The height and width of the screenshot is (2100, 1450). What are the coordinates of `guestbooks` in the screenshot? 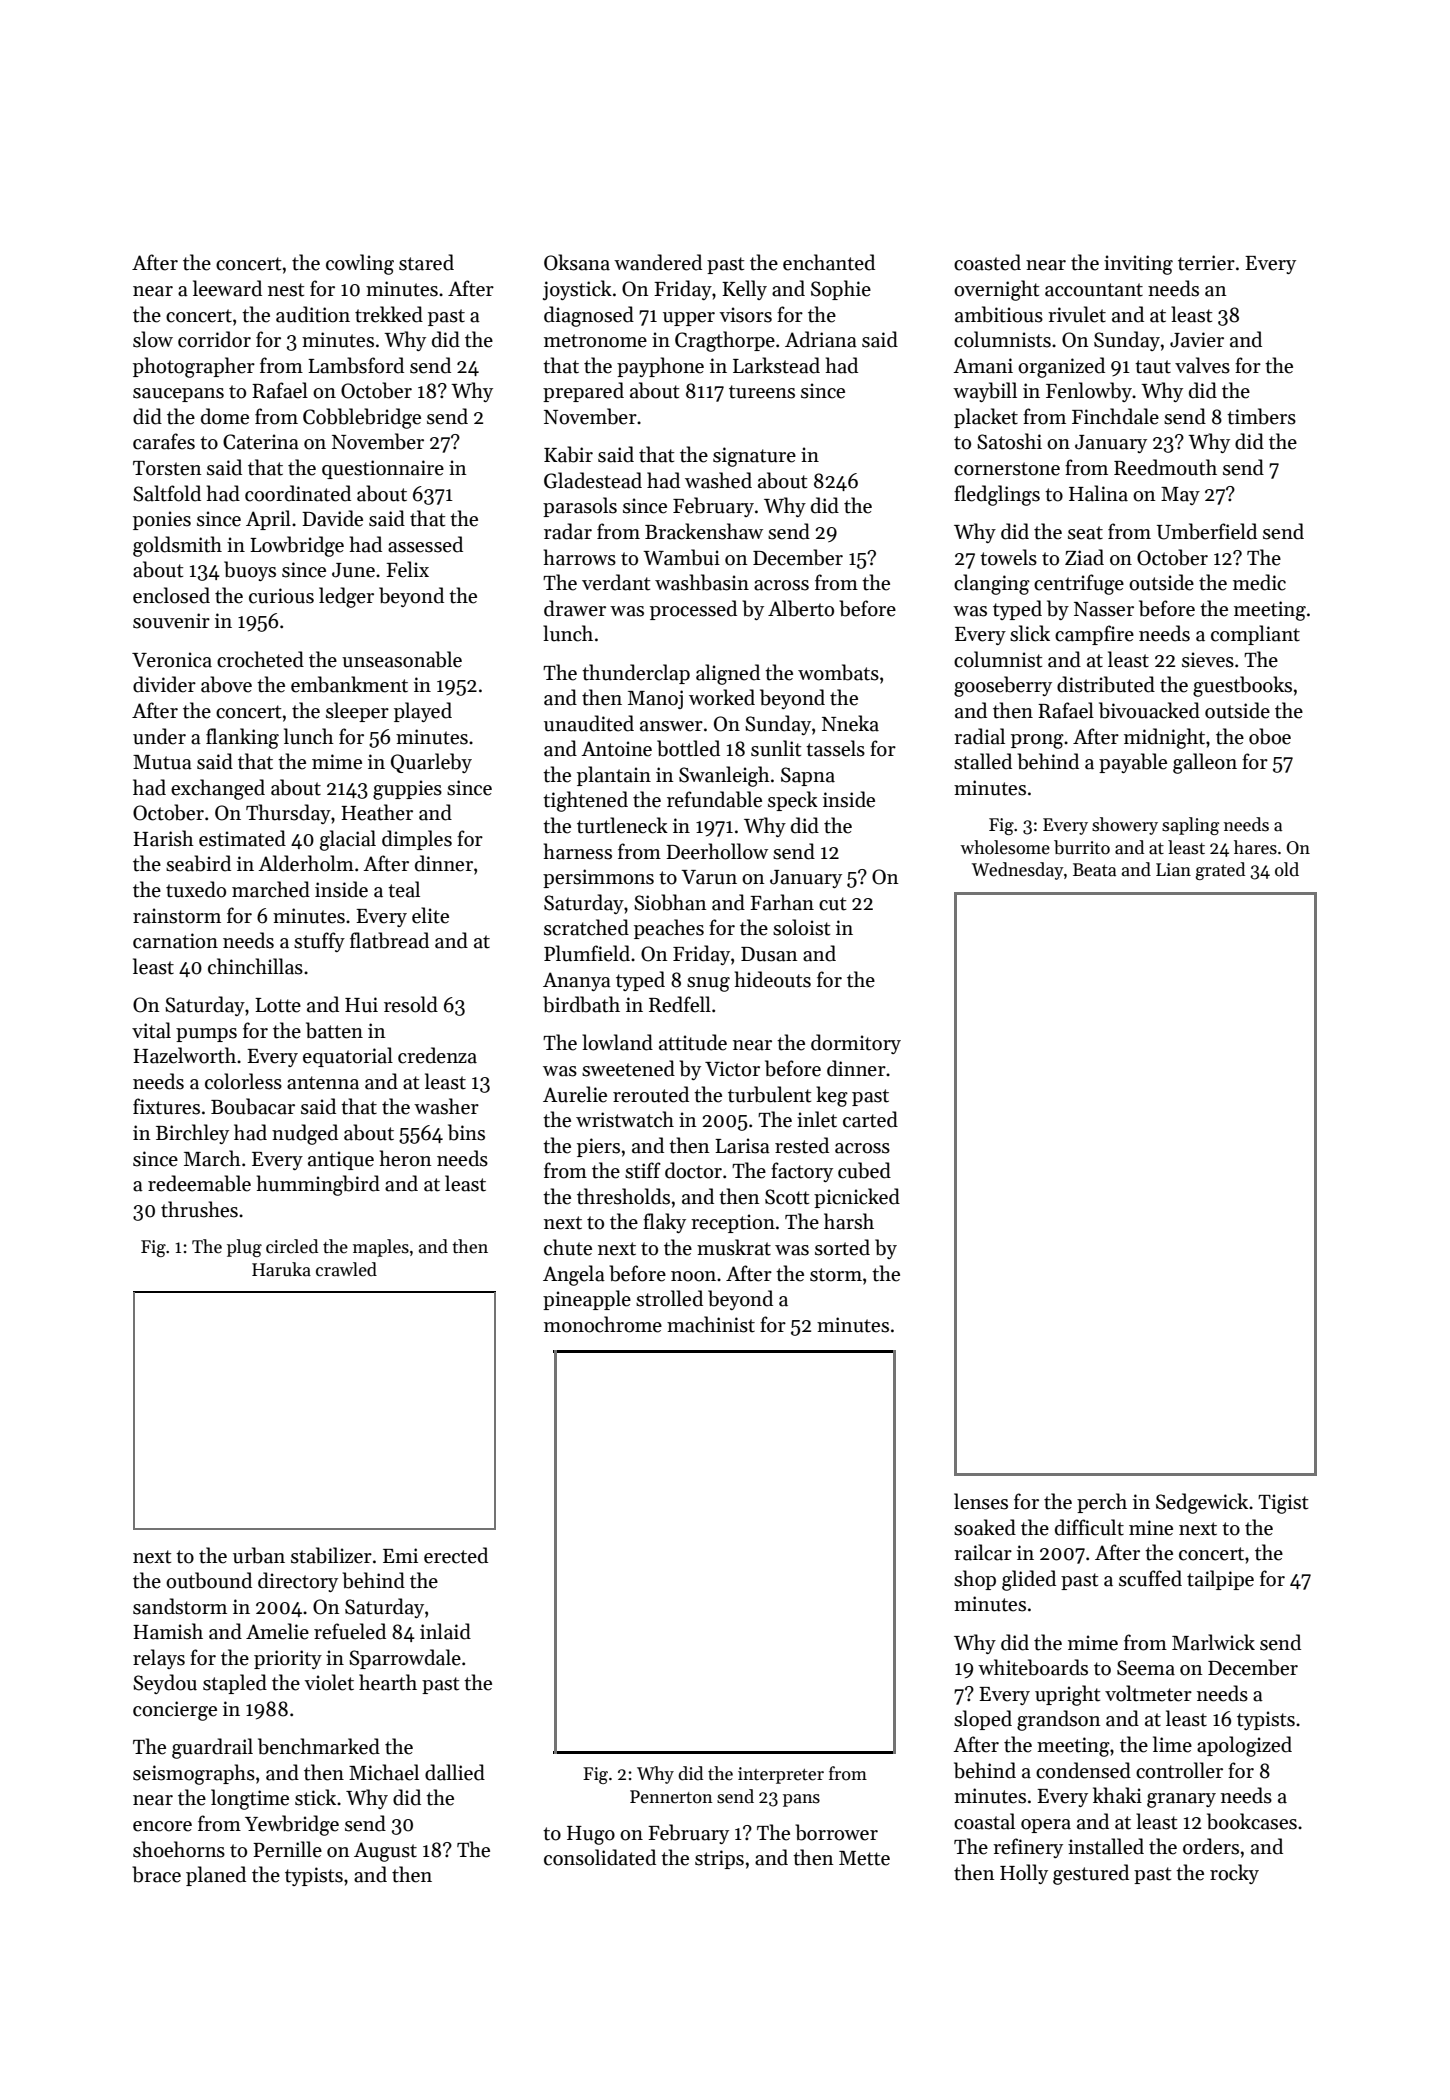 It's located at (1242, 686).
